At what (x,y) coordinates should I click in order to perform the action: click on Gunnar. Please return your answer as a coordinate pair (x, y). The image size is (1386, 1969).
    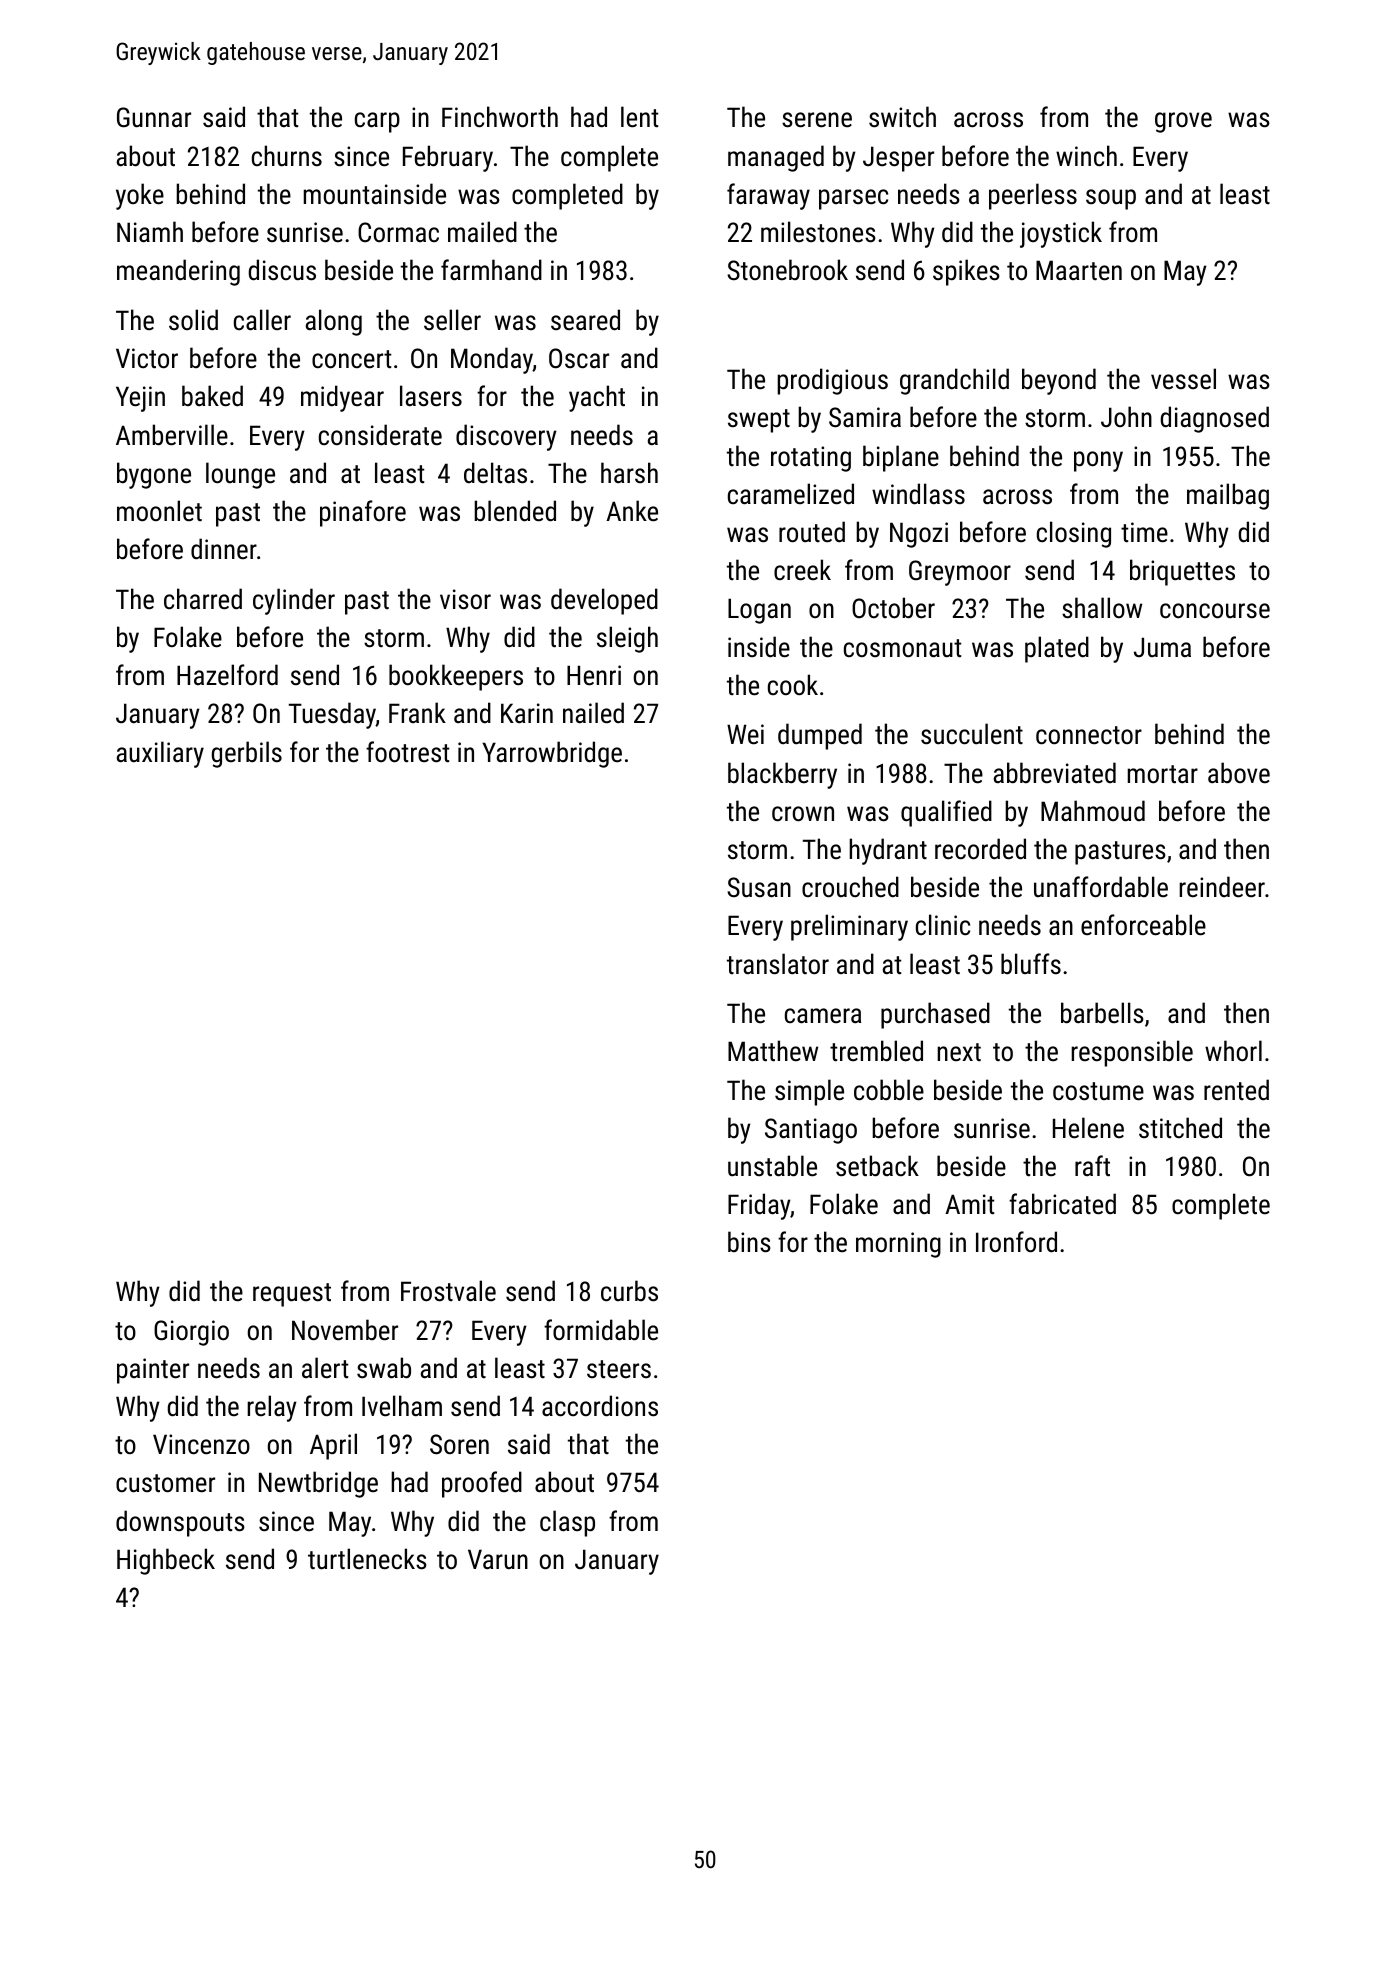
    Looking at the image, I should click on (154, 117).
